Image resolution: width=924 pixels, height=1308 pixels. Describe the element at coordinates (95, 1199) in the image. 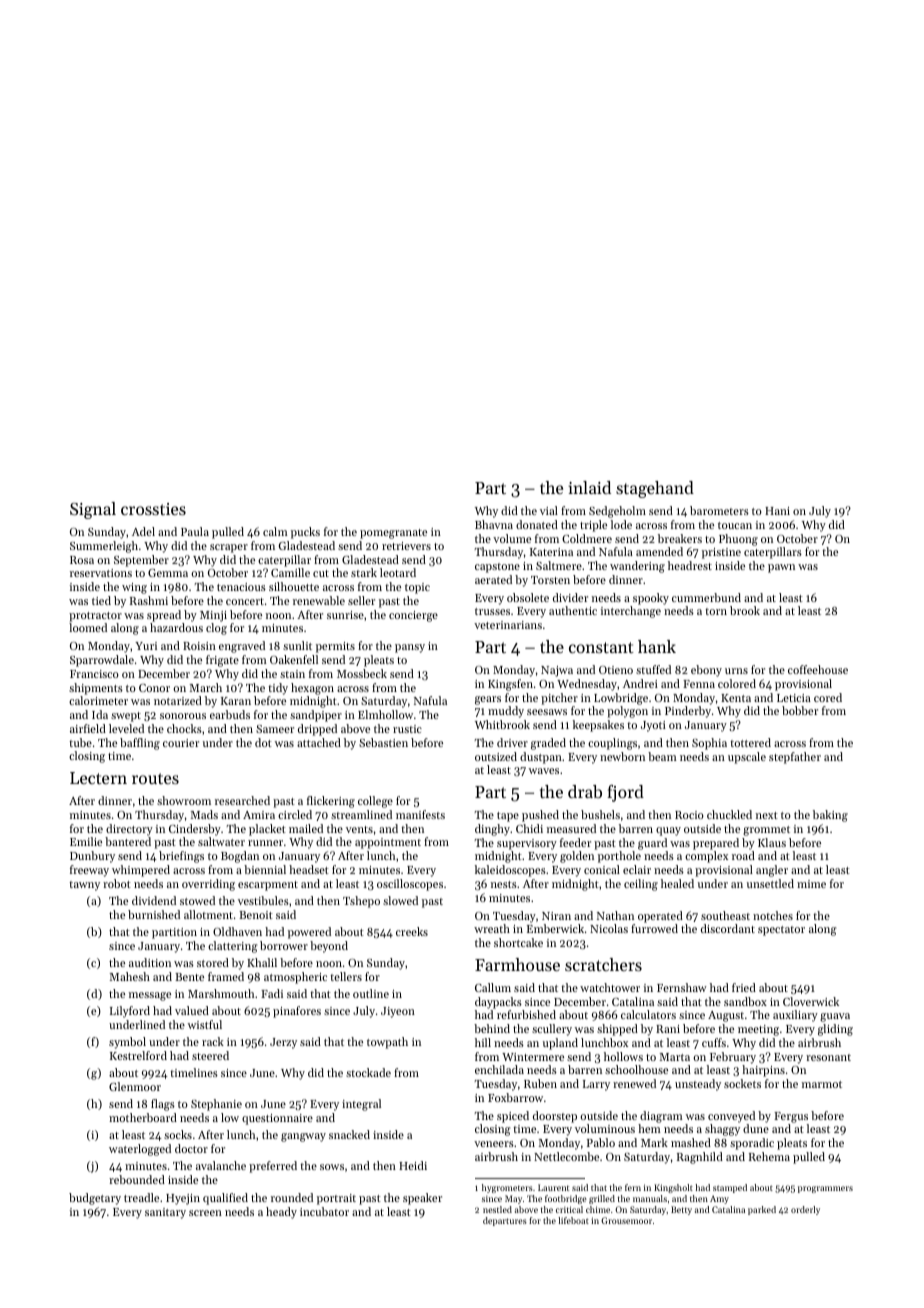

I see `budgetary` at that location.
